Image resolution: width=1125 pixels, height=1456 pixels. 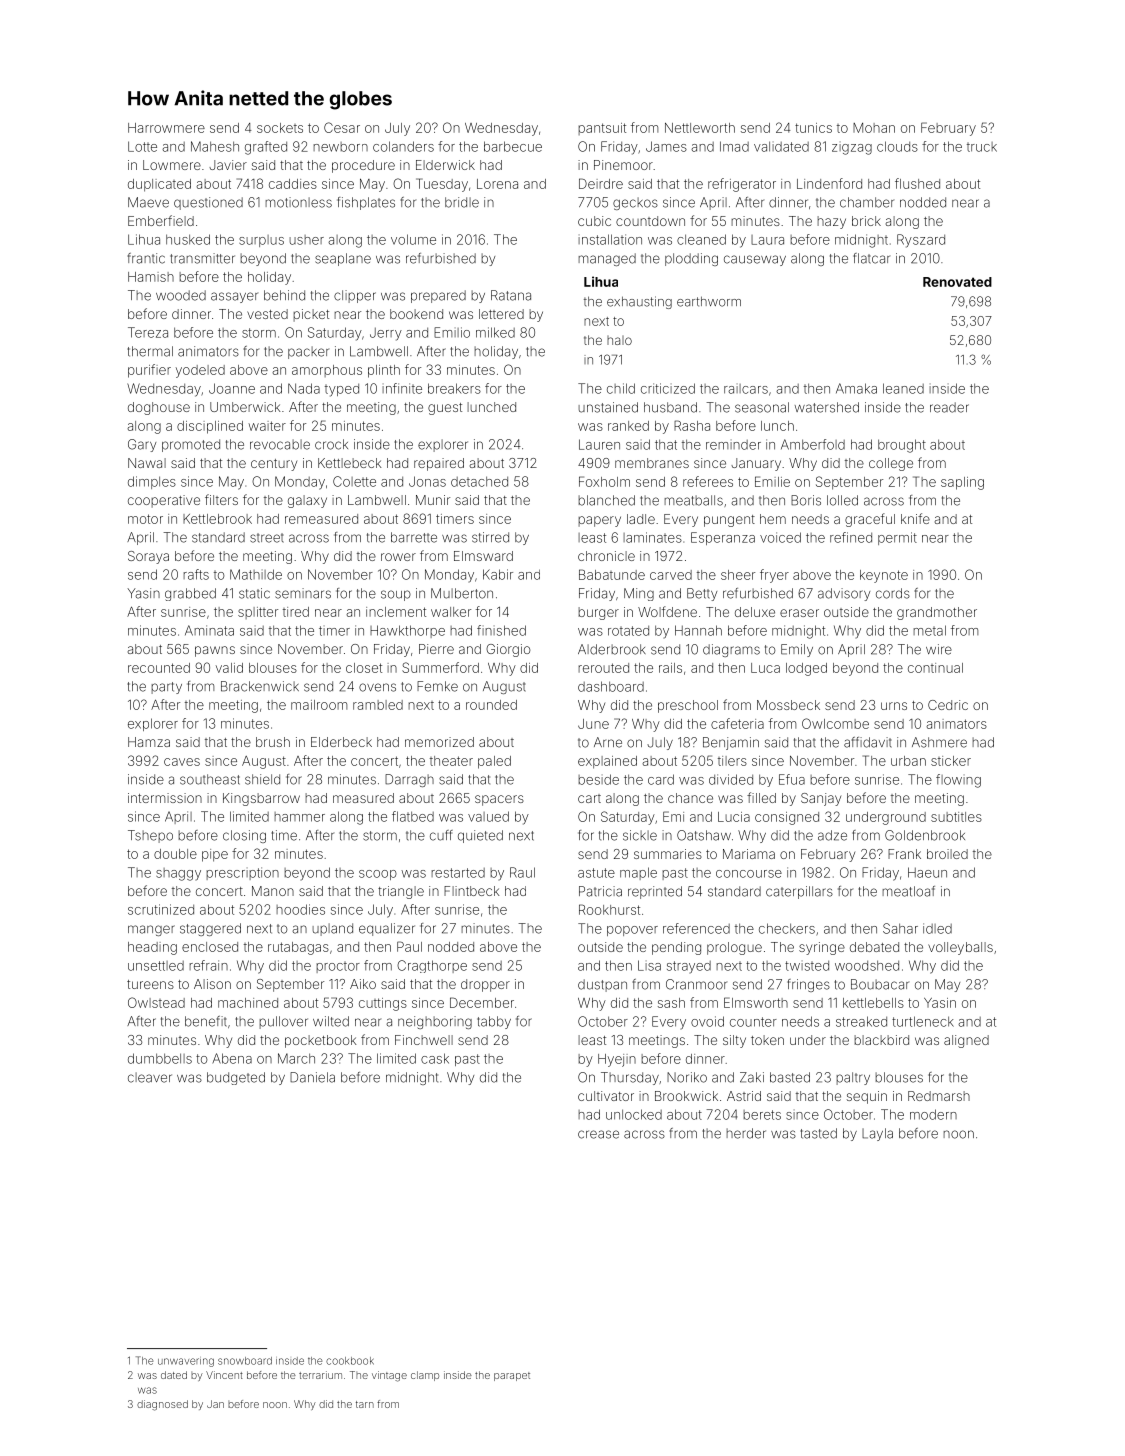 I want to click on managed, so click(x=607, y=259).
